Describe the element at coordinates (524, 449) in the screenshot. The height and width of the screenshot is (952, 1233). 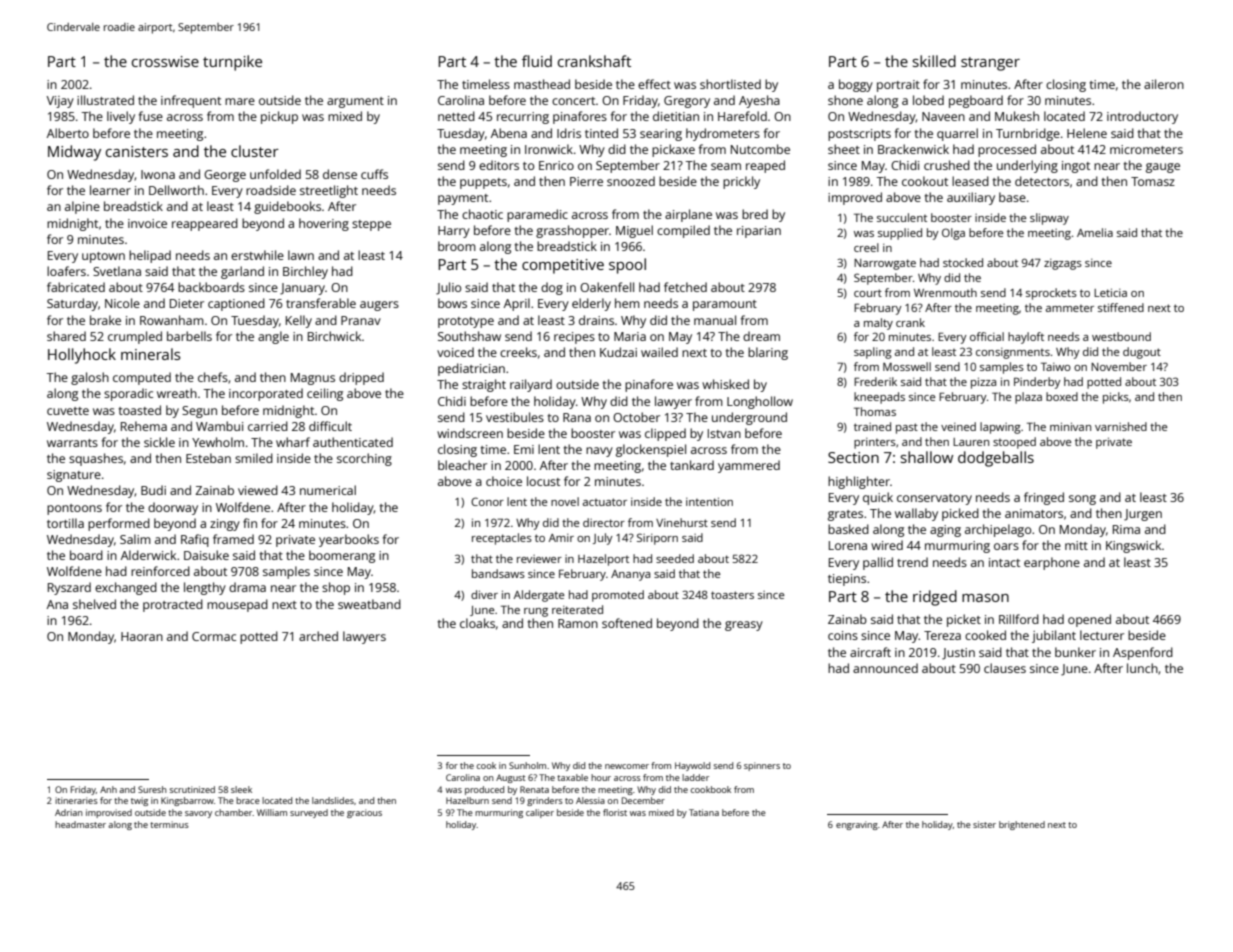
I see `Emi` at that location.
